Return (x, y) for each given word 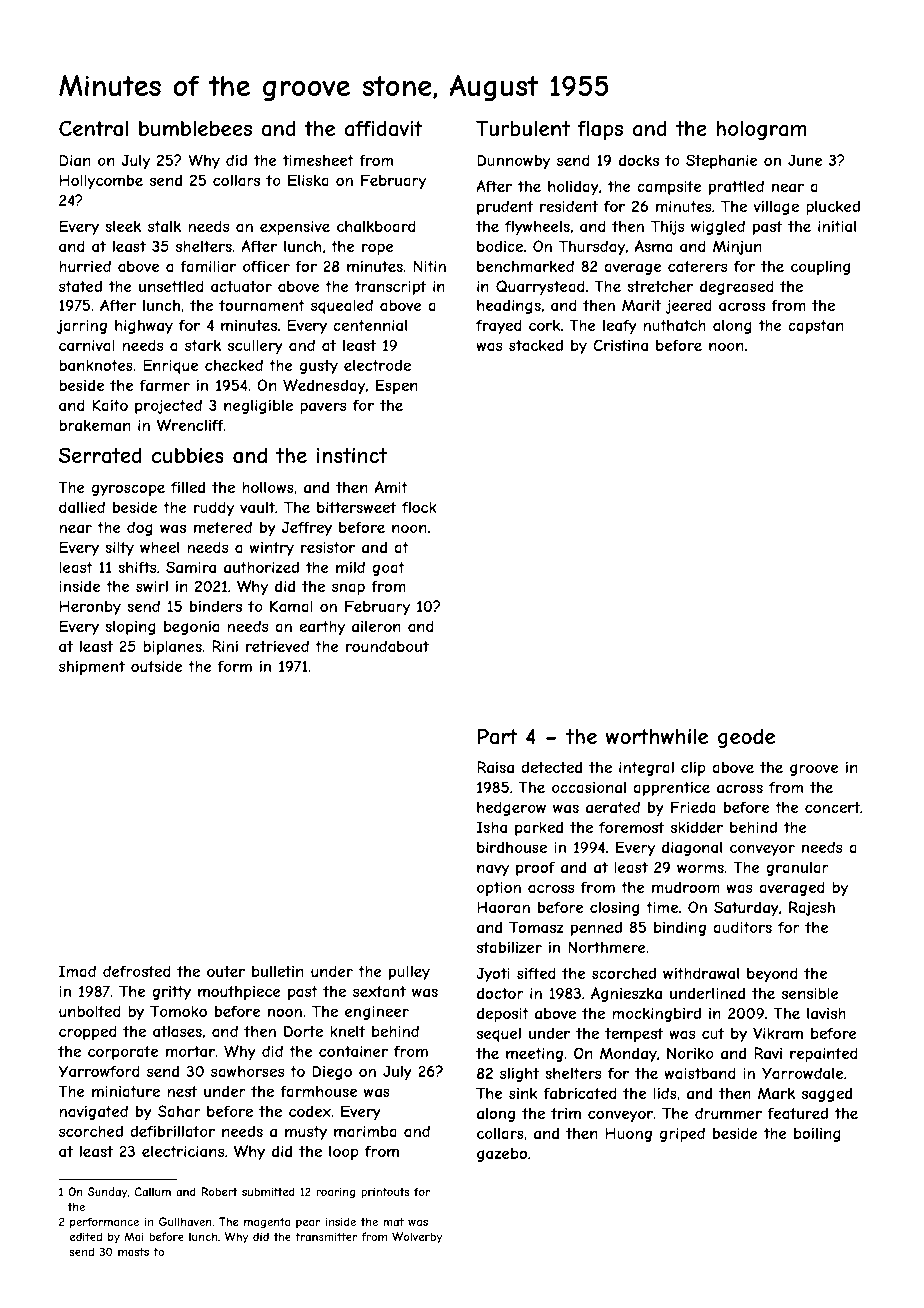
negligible (258, 406)
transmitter (326, 1236)
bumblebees (195, 128)
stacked (536, 345)
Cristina (620, 345)
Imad (77, 971)
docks (639, 160)
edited (86, 1236)
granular (797, 869)
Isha (492, 827)
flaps (600, 130)
